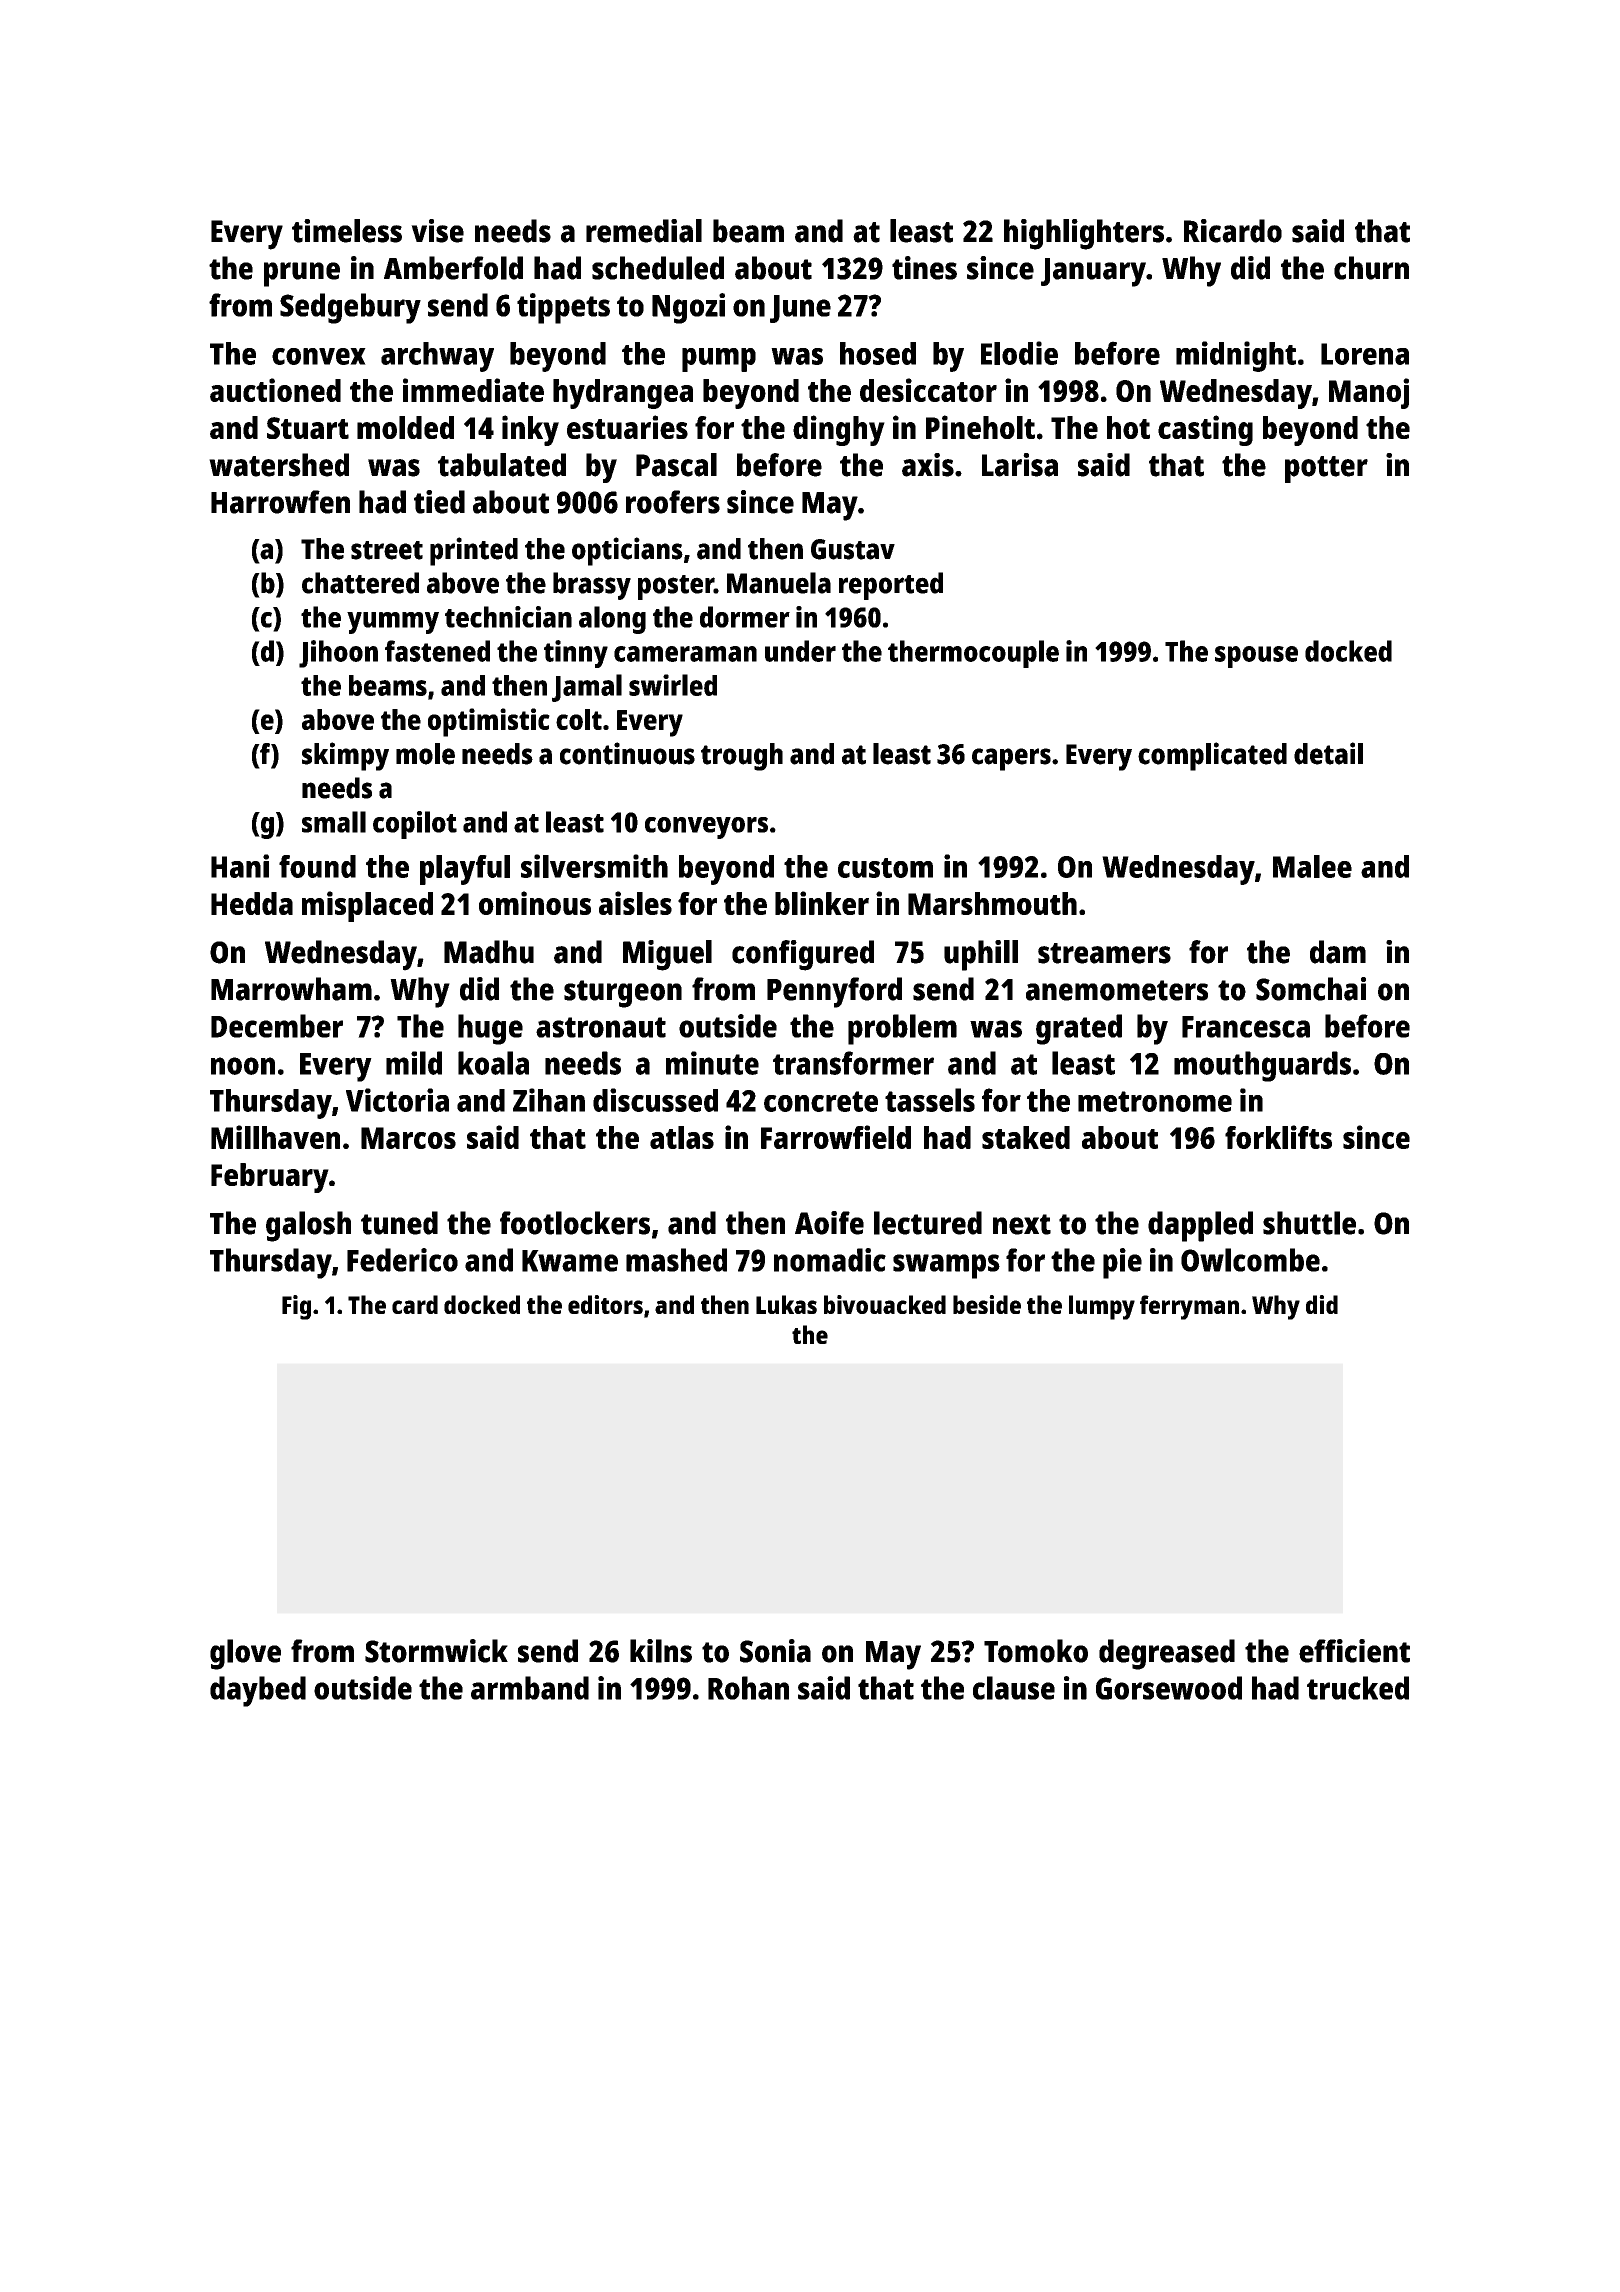  I want to click on playful, so click(465, 870).
